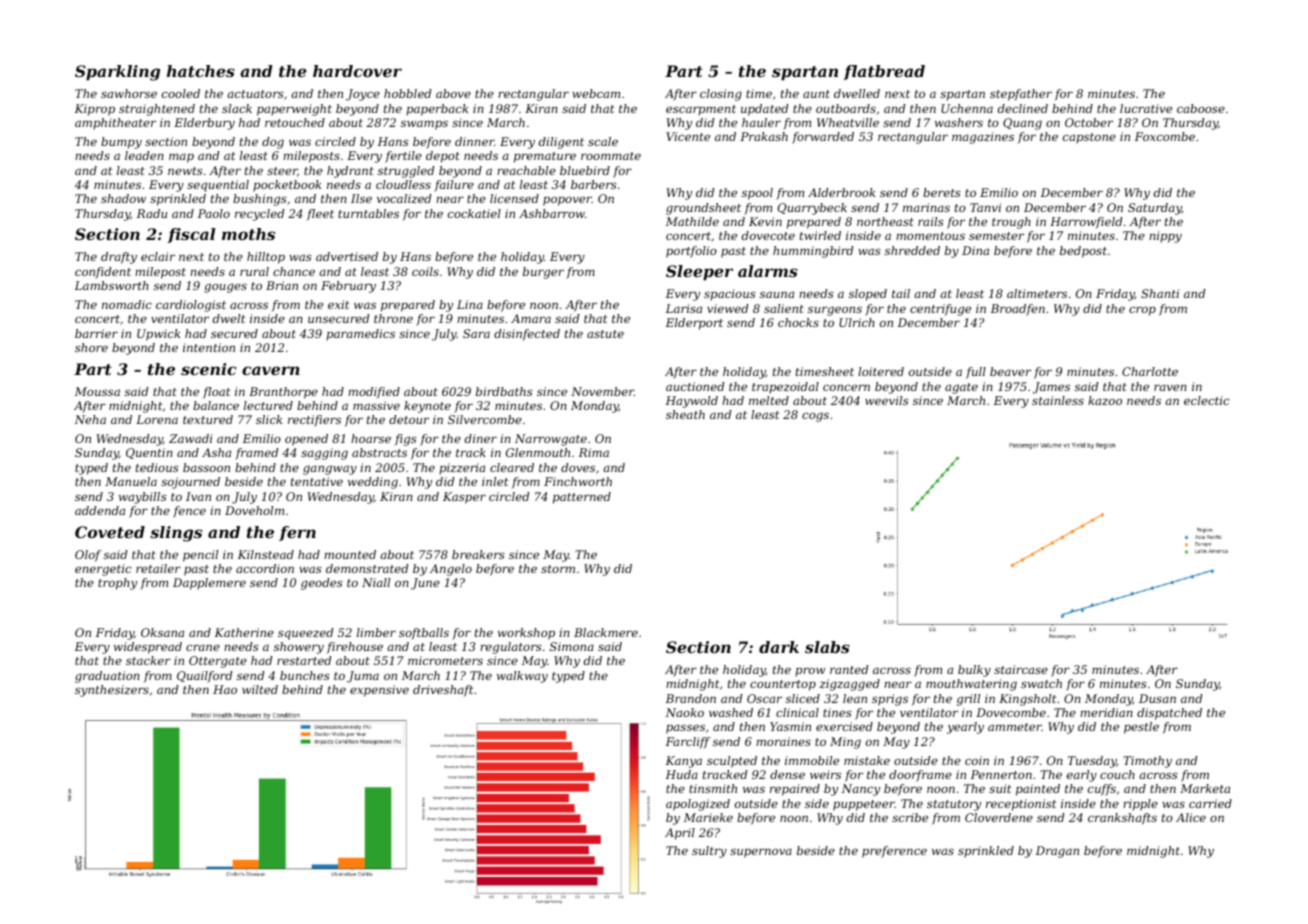 Image resolution: width=1308 pixels, height=924 pixels. What do you see at coordinates (110, 532) in the screenshot?
I see `Coveted` at bounding box center [110, 532].
